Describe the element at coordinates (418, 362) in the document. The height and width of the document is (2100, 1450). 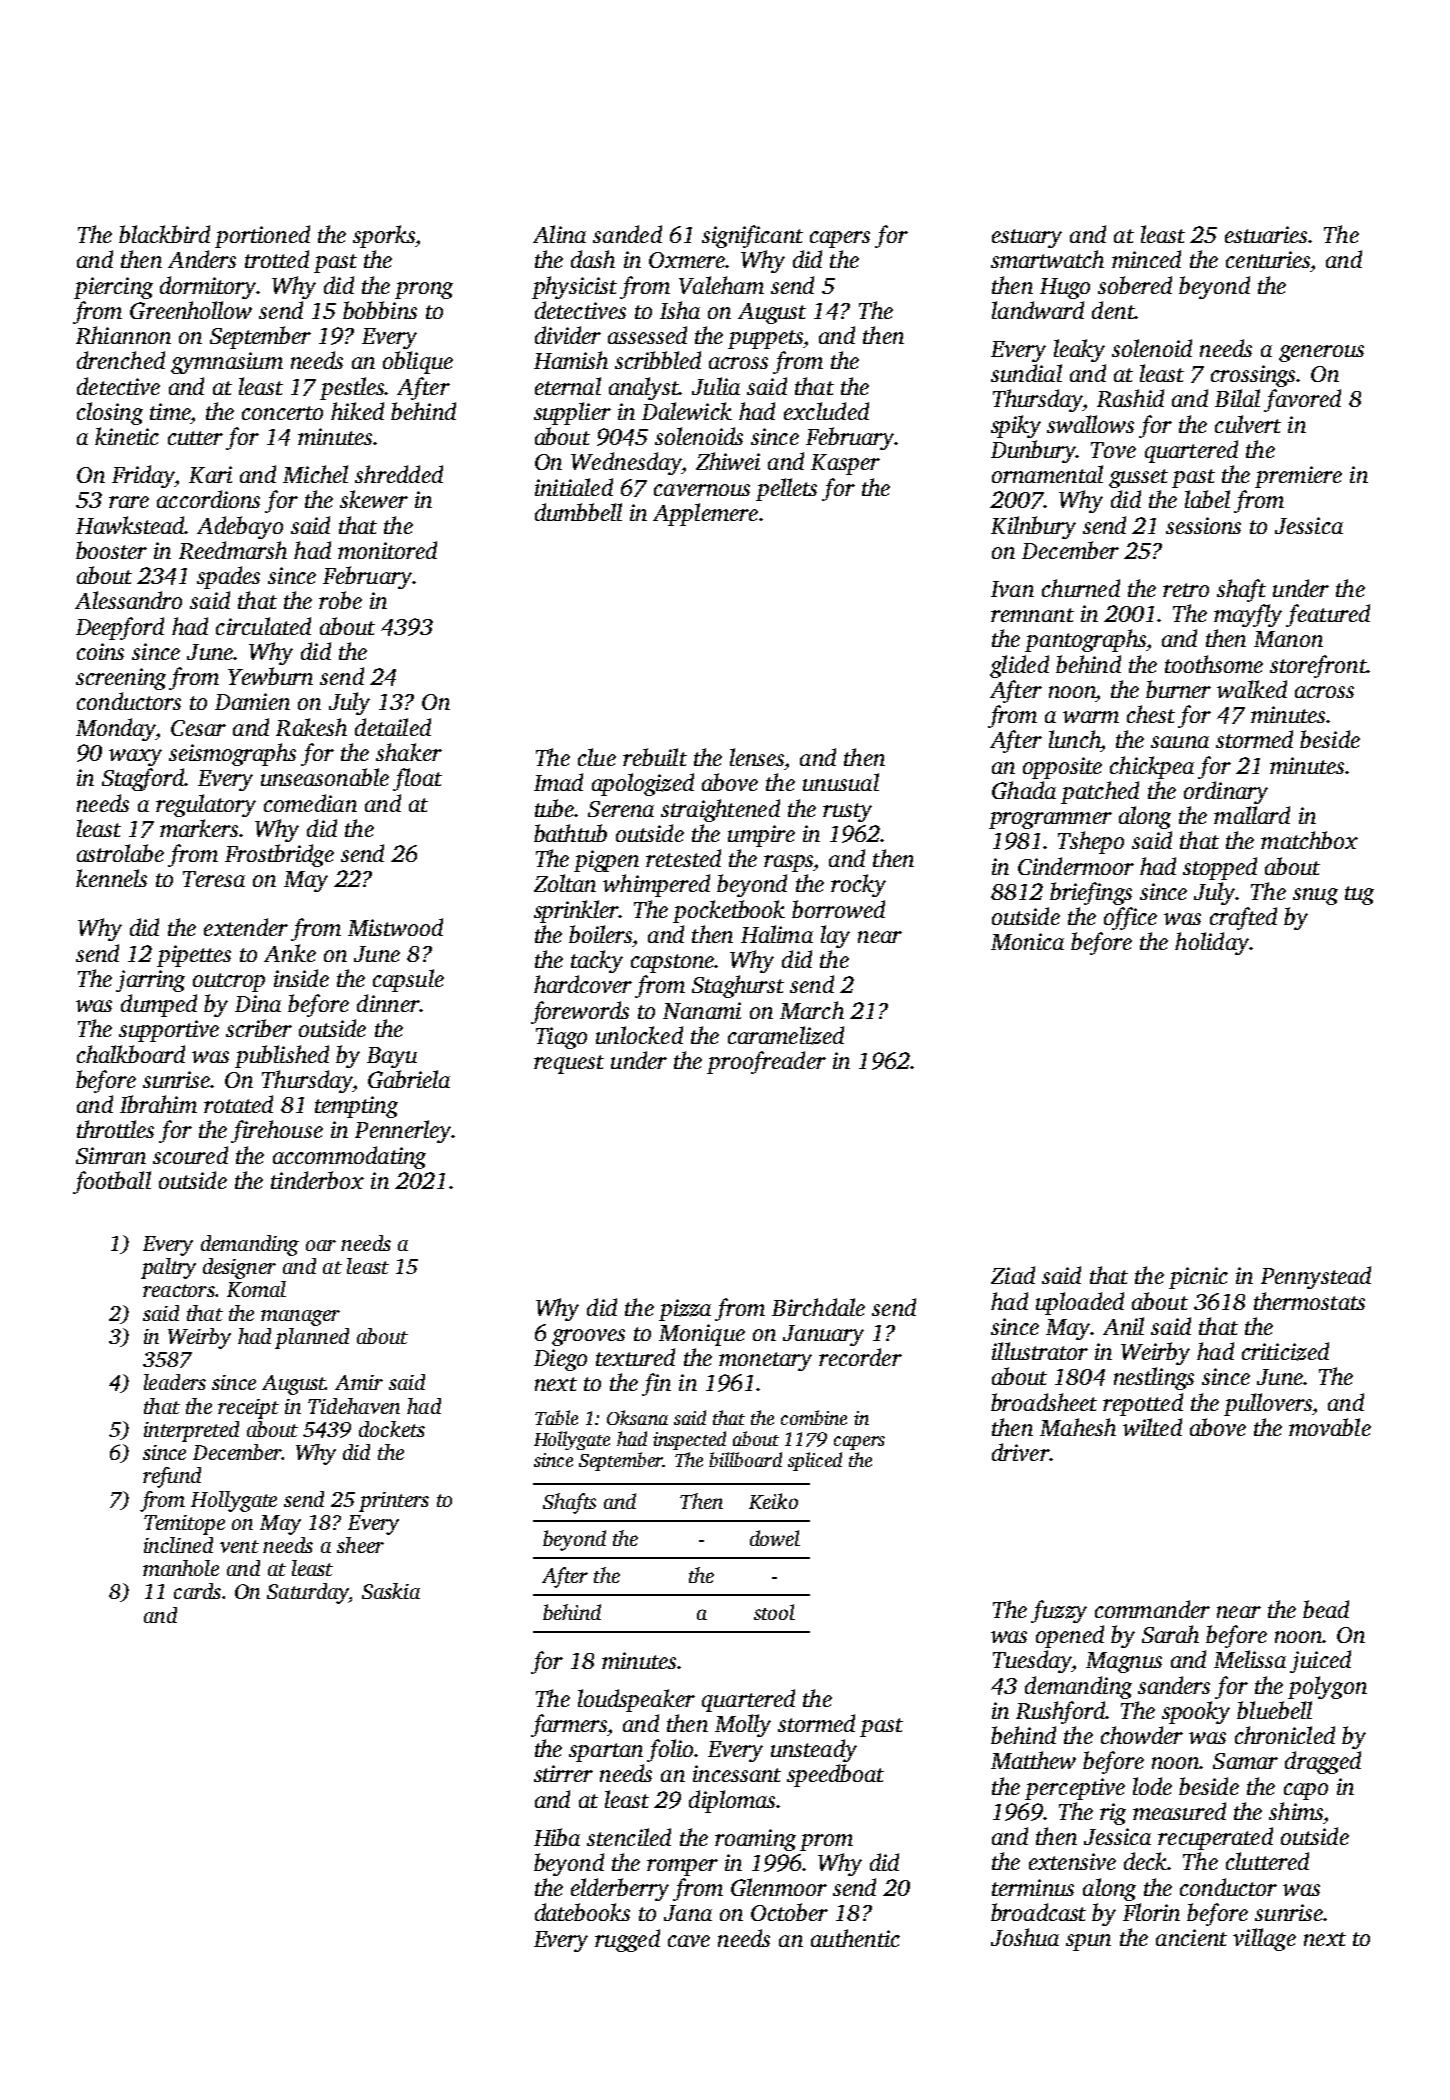
I see `oblique` at that location.
